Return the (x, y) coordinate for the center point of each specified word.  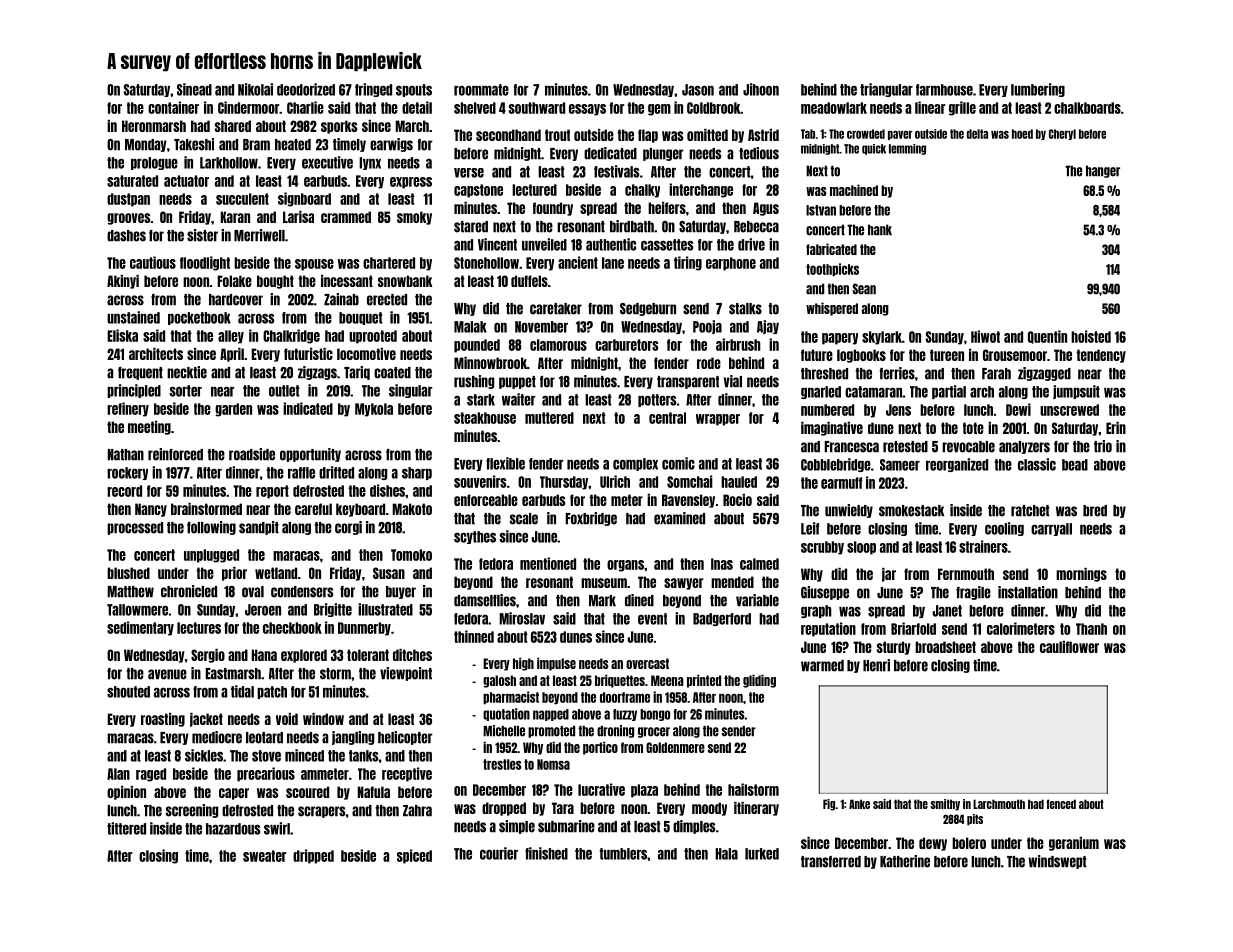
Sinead (194, 89)
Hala (726, 854)
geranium (1074, 844)
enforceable (486, 500)
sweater (264, 856)
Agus (766, 209)
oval (253, 592)
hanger (1103, 171)
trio (1103, 446)
